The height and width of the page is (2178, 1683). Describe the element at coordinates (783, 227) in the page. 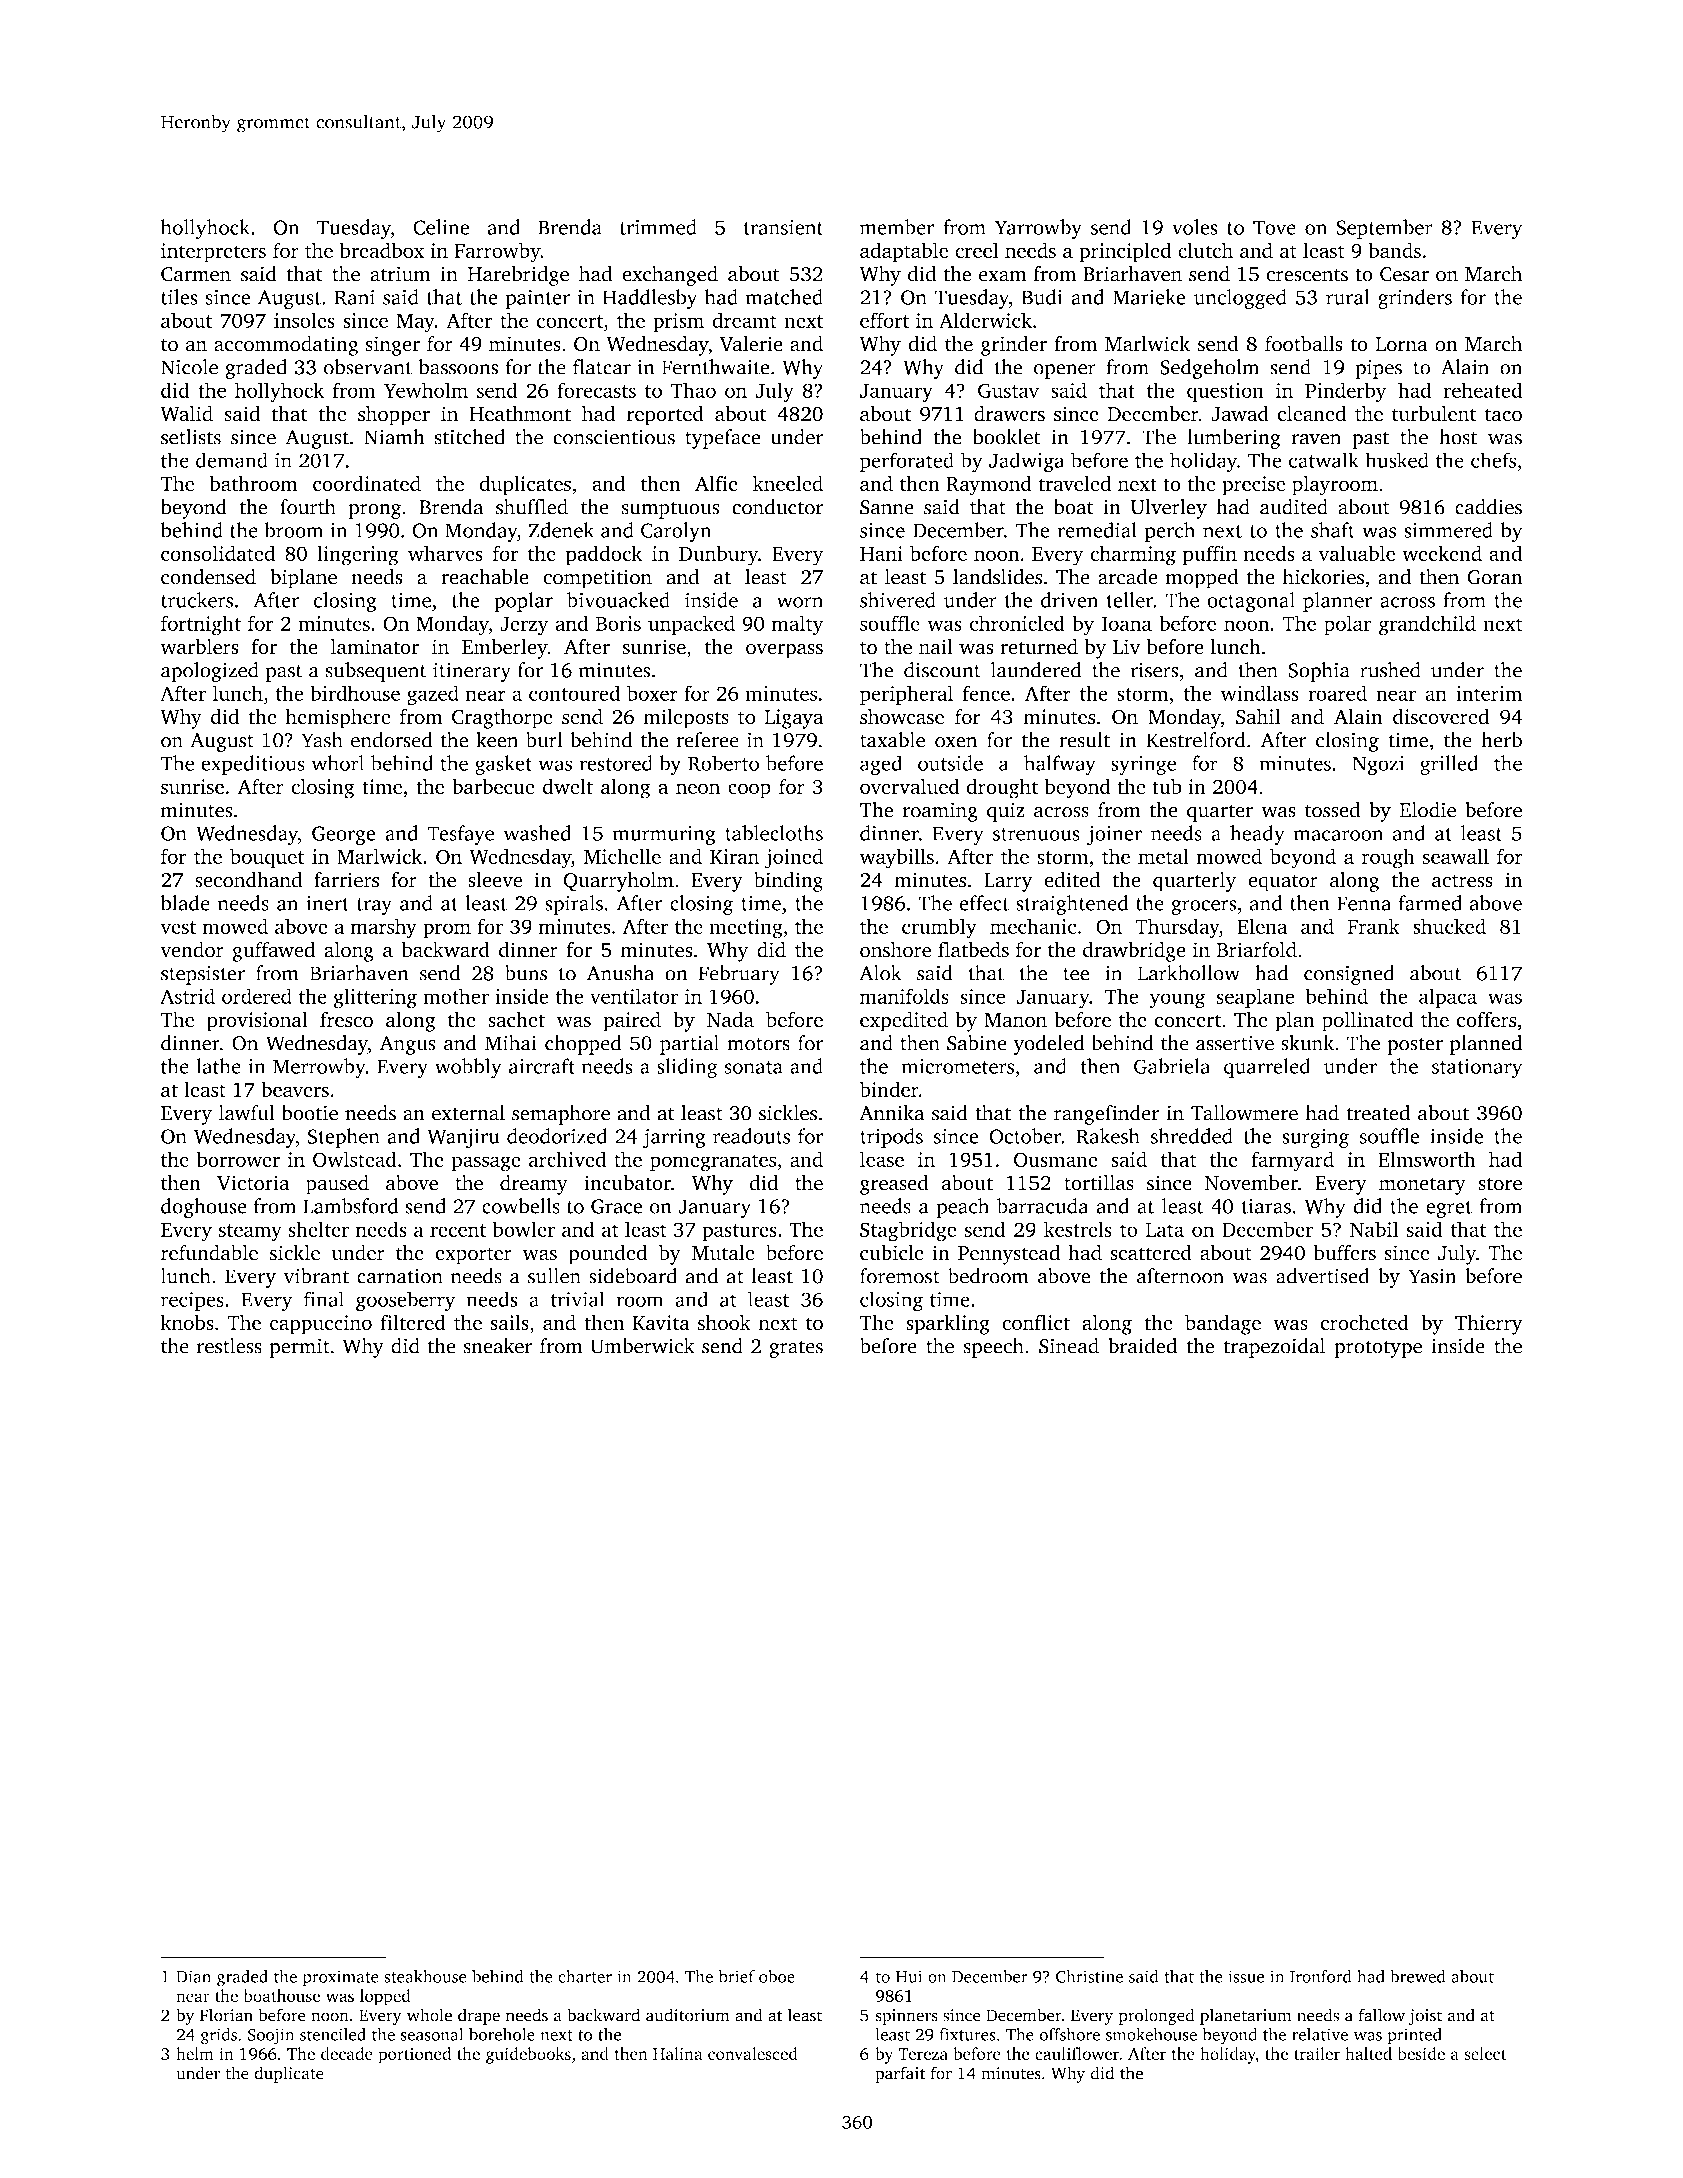

I see `transient` at that location.
